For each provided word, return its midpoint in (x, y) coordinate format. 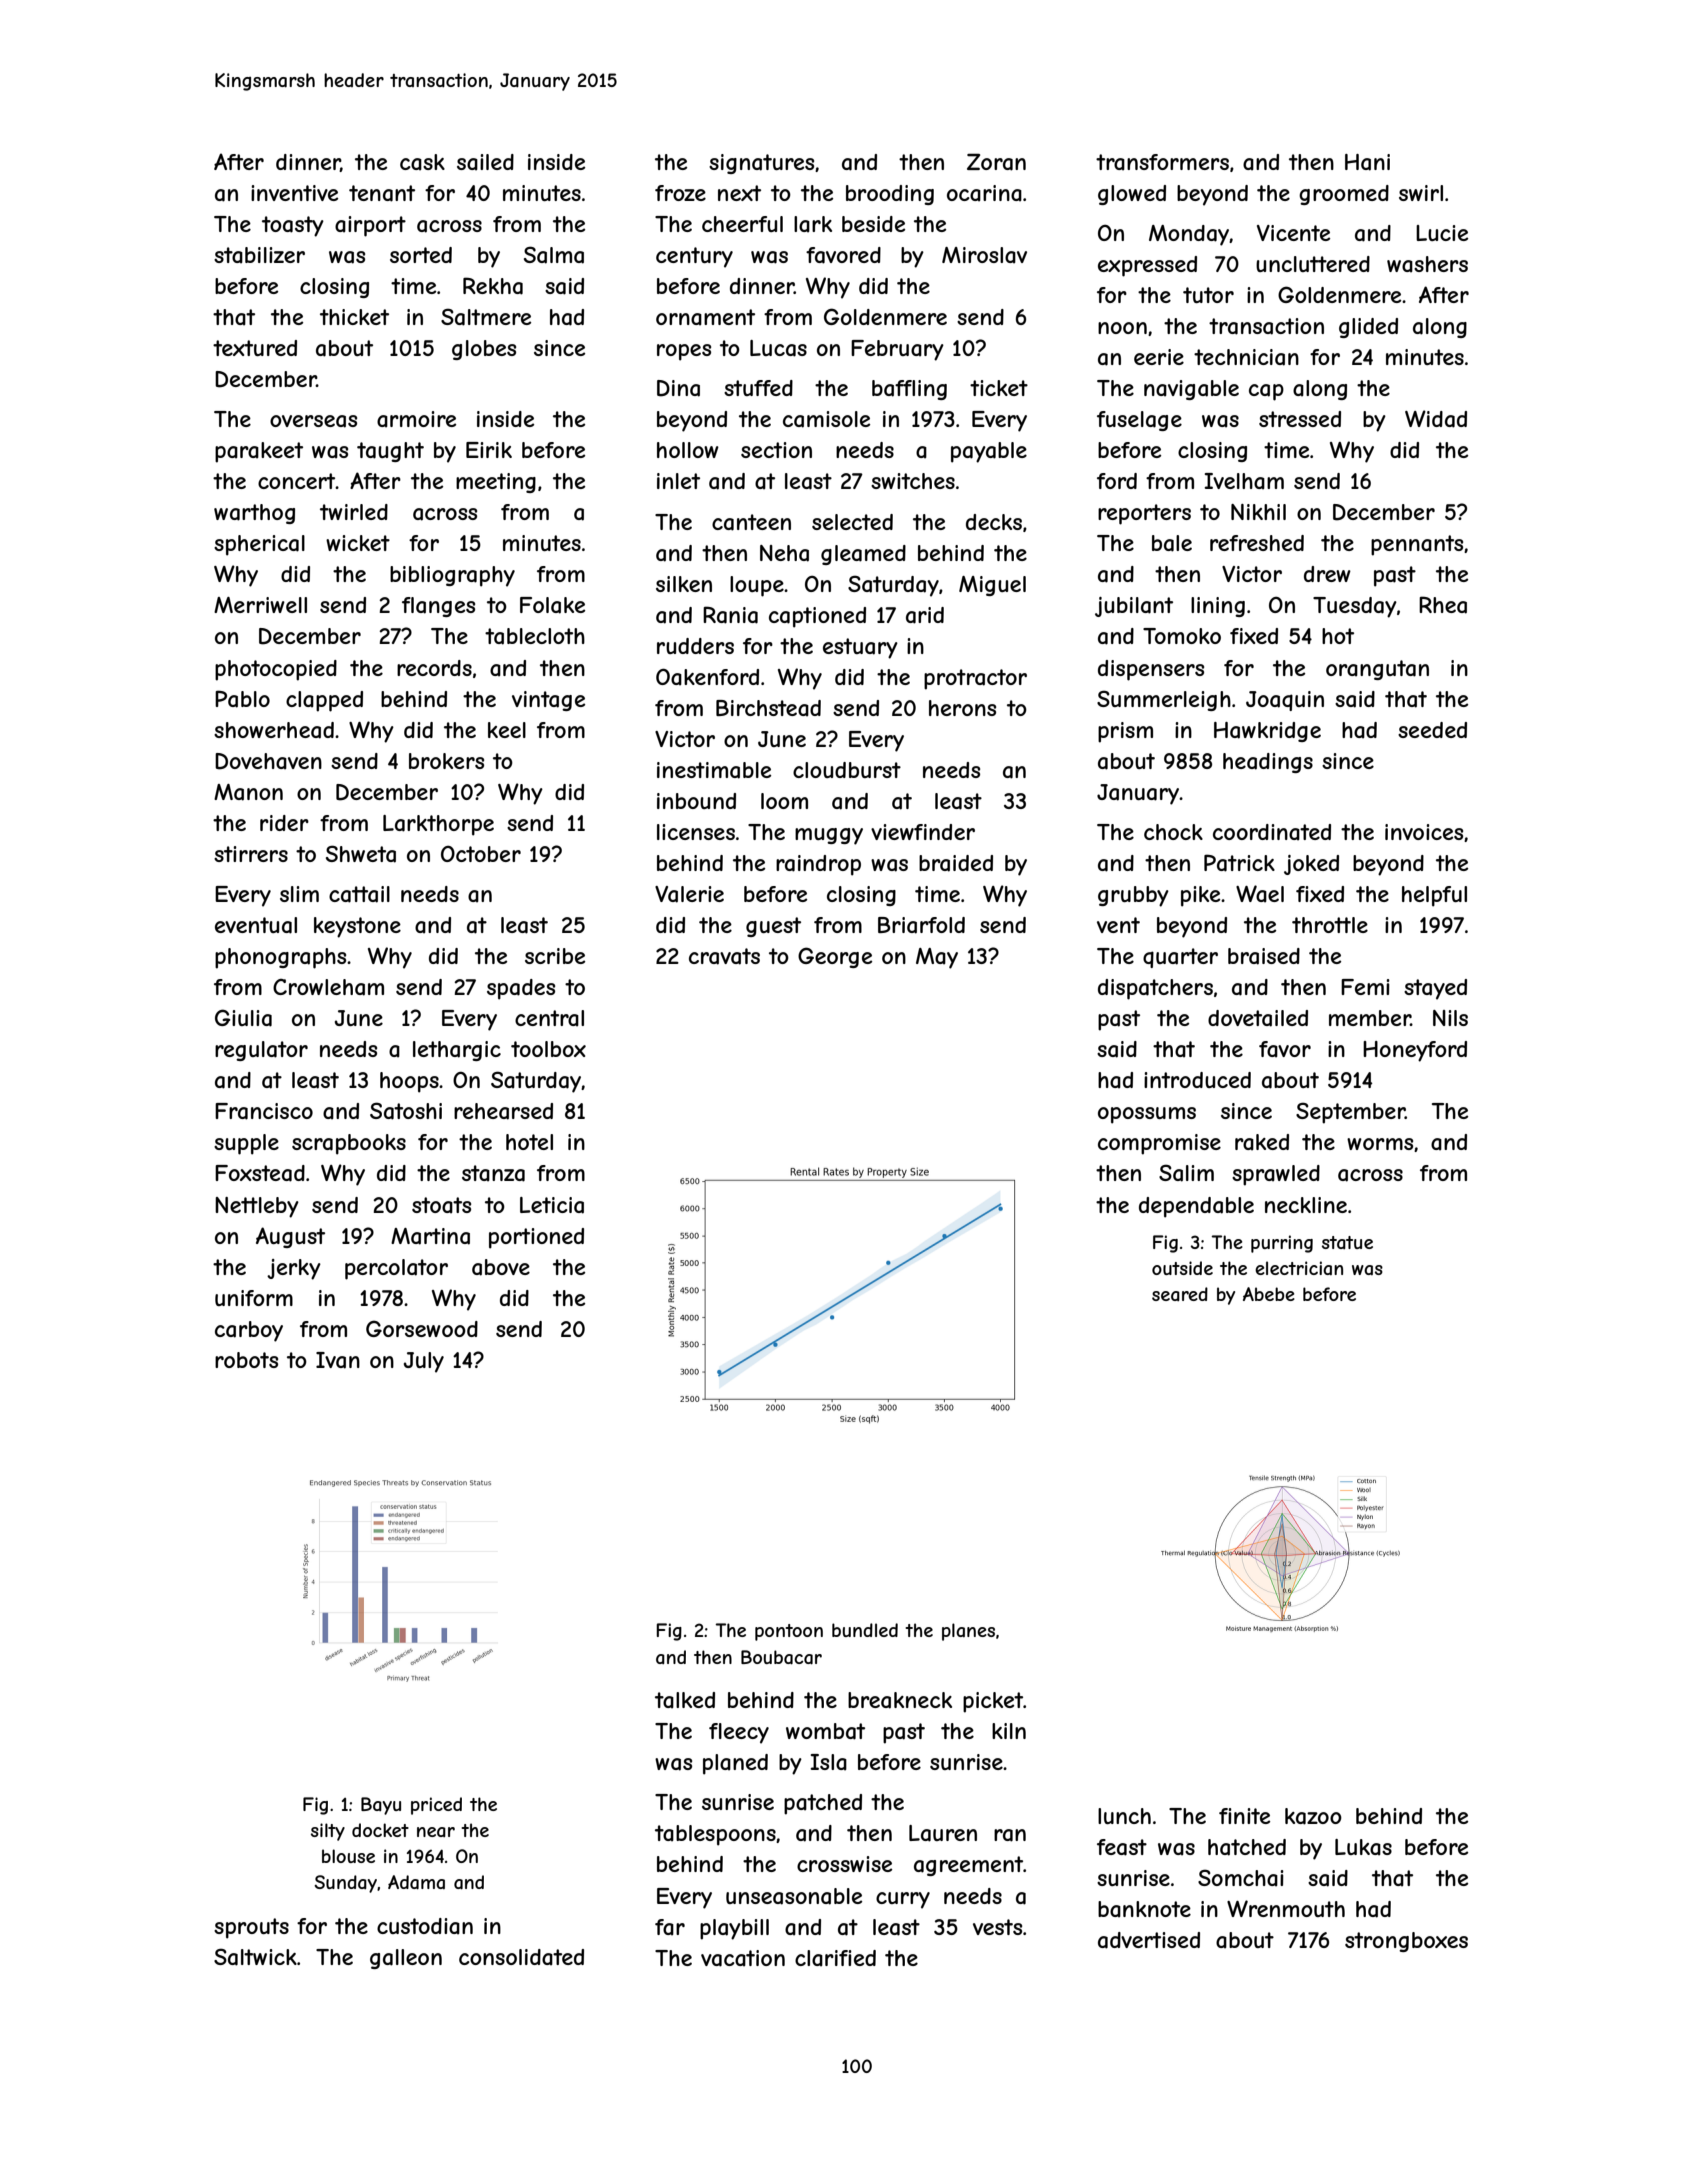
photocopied (276, 670)
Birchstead (768, 708)
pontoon (789, 1632)
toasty (293, 226)
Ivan (338, 1360)
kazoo (1313, 1816)
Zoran (996, 162)
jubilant (1134, 607)
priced (436, 1806)
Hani (1367, 162)
